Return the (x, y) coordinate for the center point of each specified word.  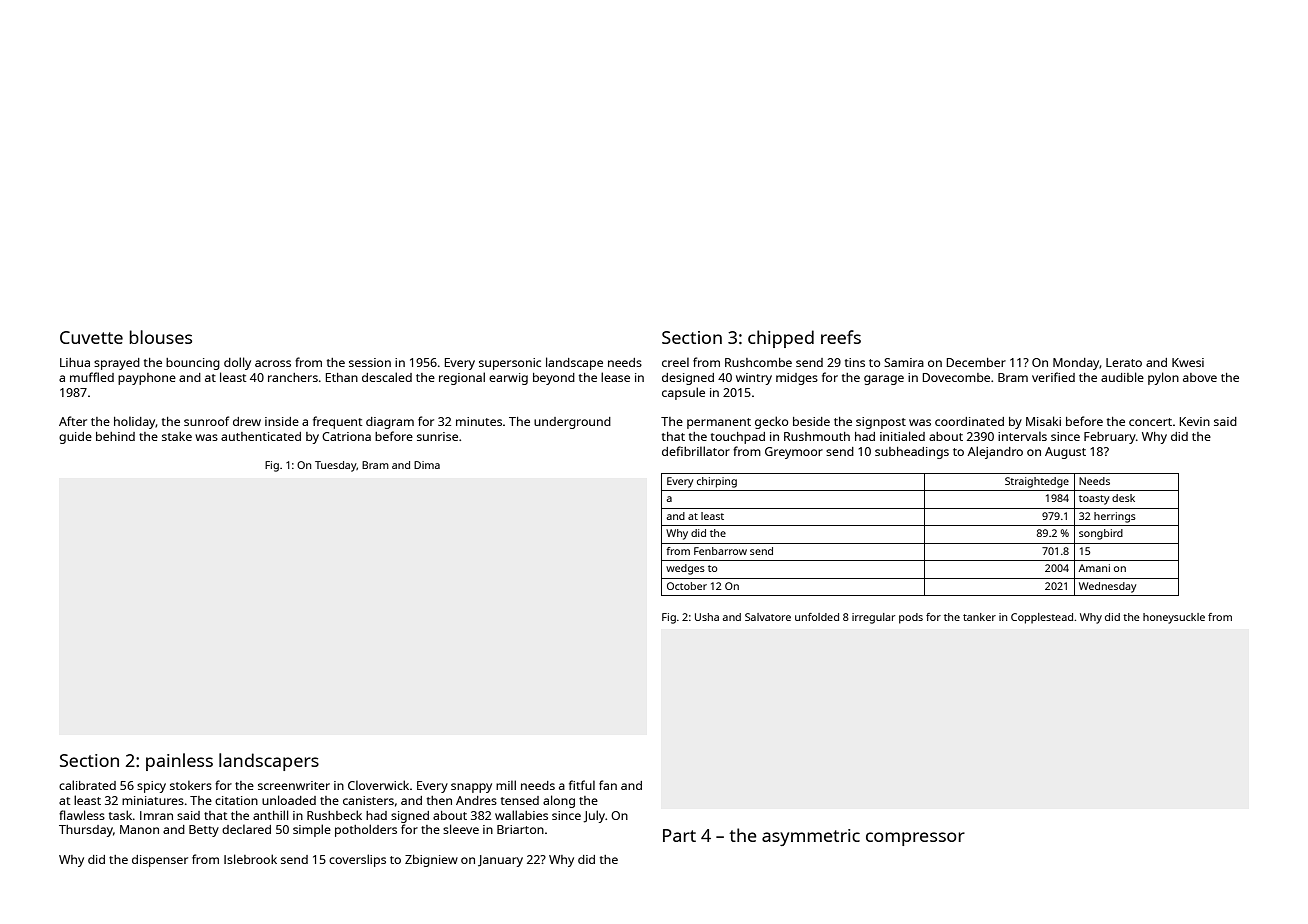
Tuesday (336, 466)
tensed (520, 800)
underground (572, 423)
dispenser (160, 861)
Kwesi (1188, 362)
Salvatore (768, 617)
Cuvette (91, 337)
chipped (781, 339)
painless (179, 762)
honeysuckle (1174, 618)
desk (1123, 498)
